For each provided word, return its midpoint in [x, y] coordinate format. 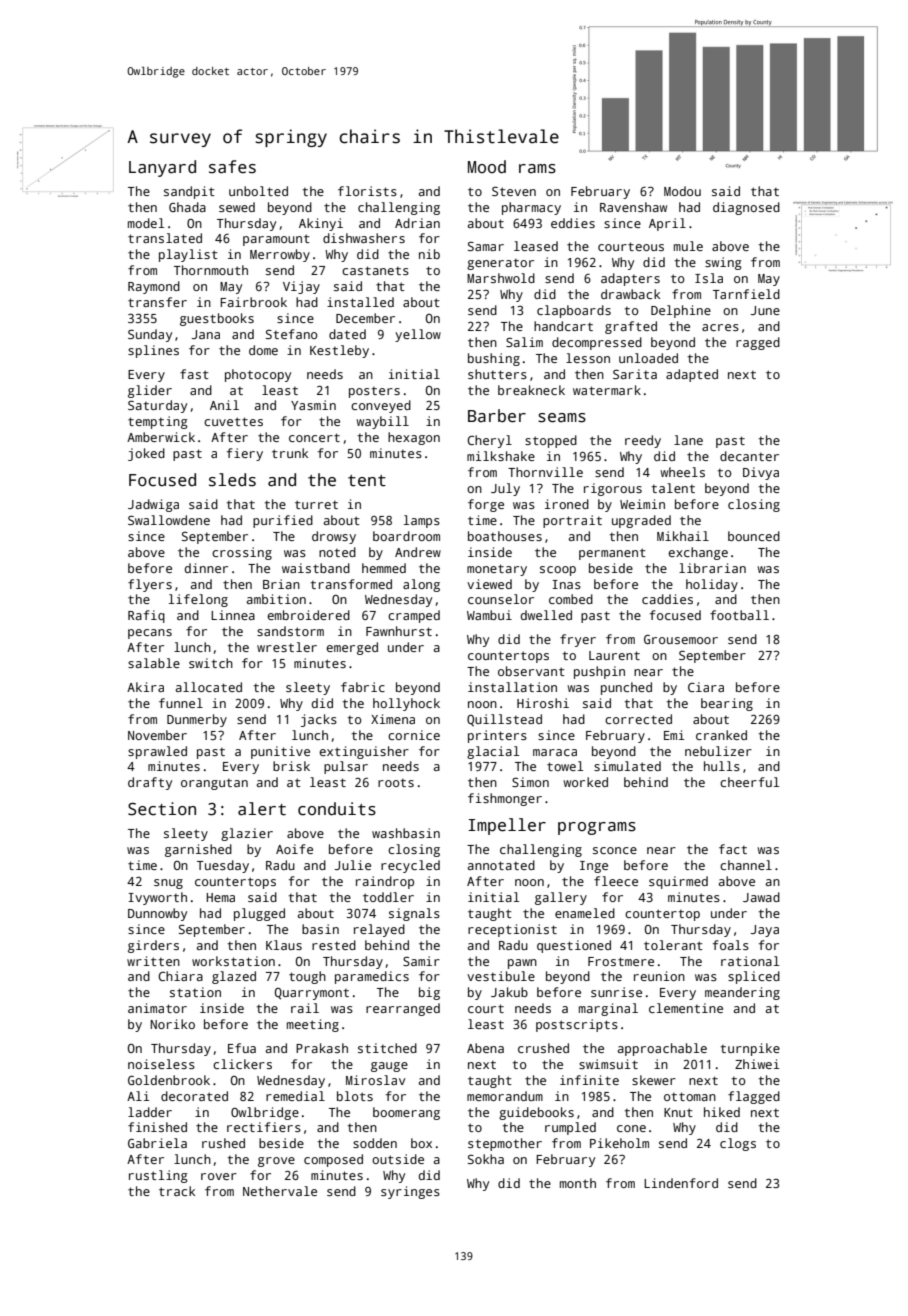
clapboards [574, 311]
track [177, 1191]
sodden [375, 1143]
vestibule [501, 976]
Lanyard [162, 168]
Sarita [635, 374]
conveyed [381, 406]
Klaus [284, 945]
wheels [683, 472]
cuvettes [233, 421]
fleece [616, 881]
